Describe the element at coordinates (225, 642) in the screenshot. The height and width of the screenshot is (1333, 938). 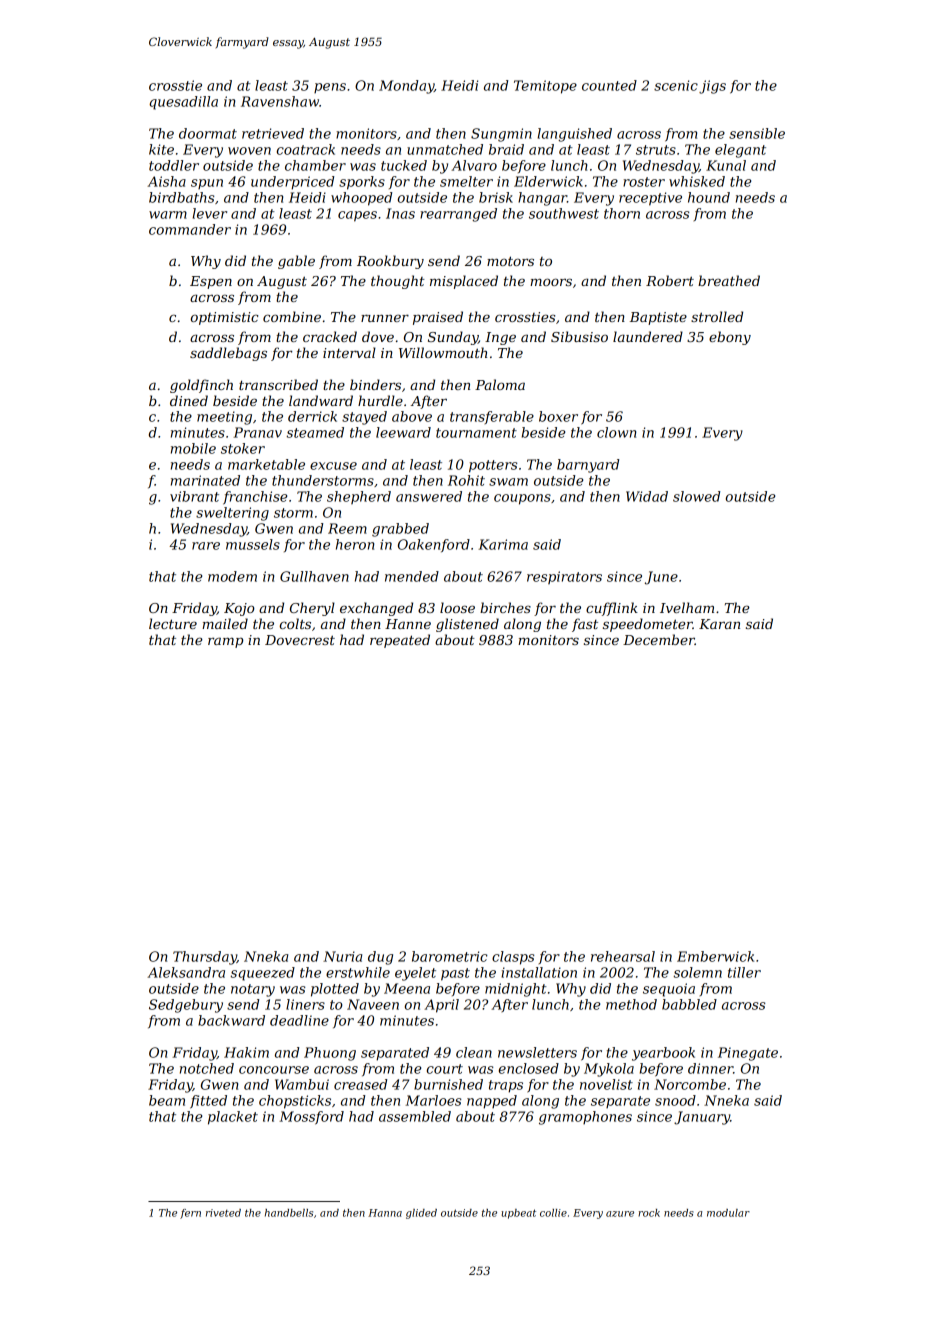
I see `ramp` at that location.
